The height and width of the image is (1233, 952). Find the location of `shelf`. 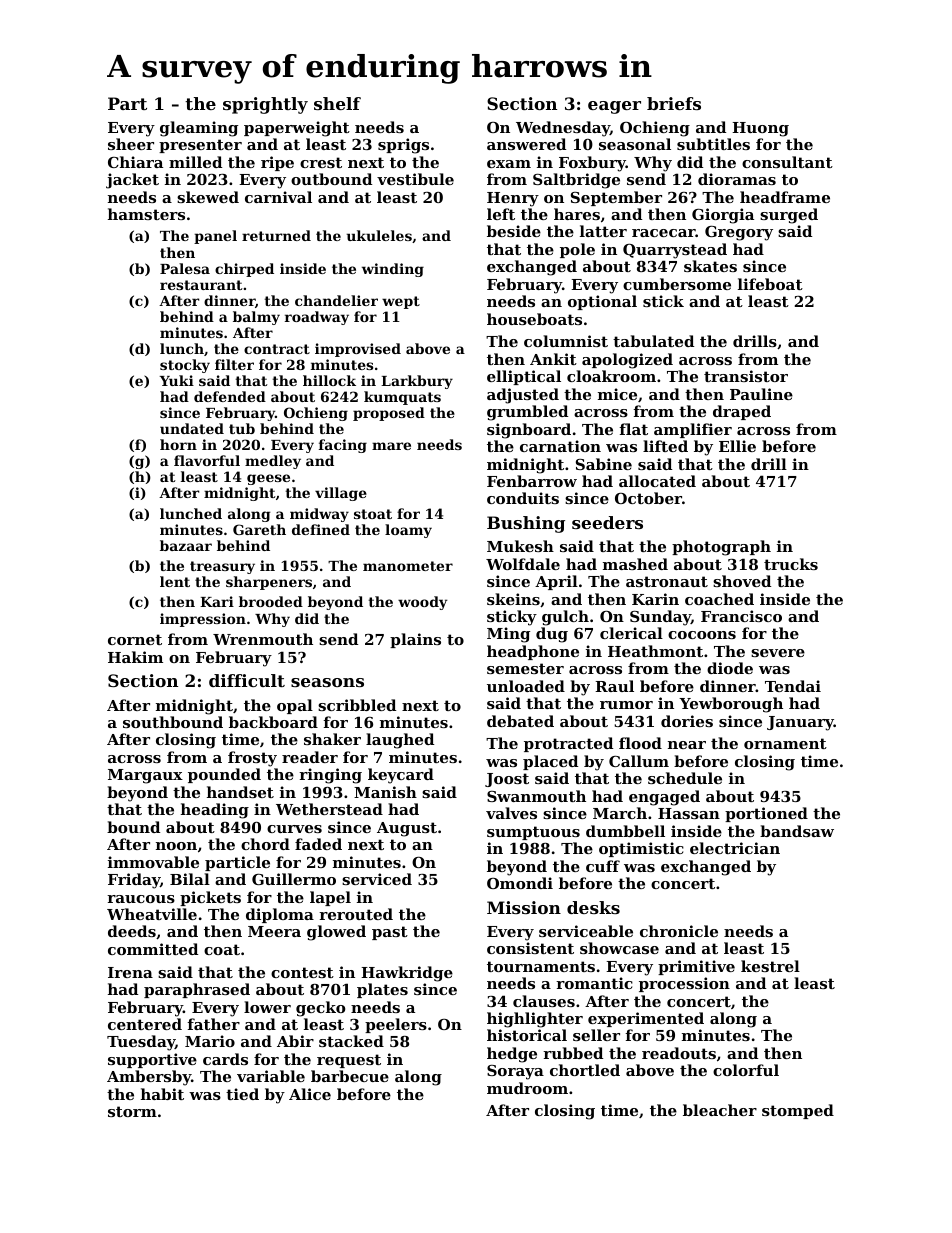

shelf is located at coordinates (337, 103).
